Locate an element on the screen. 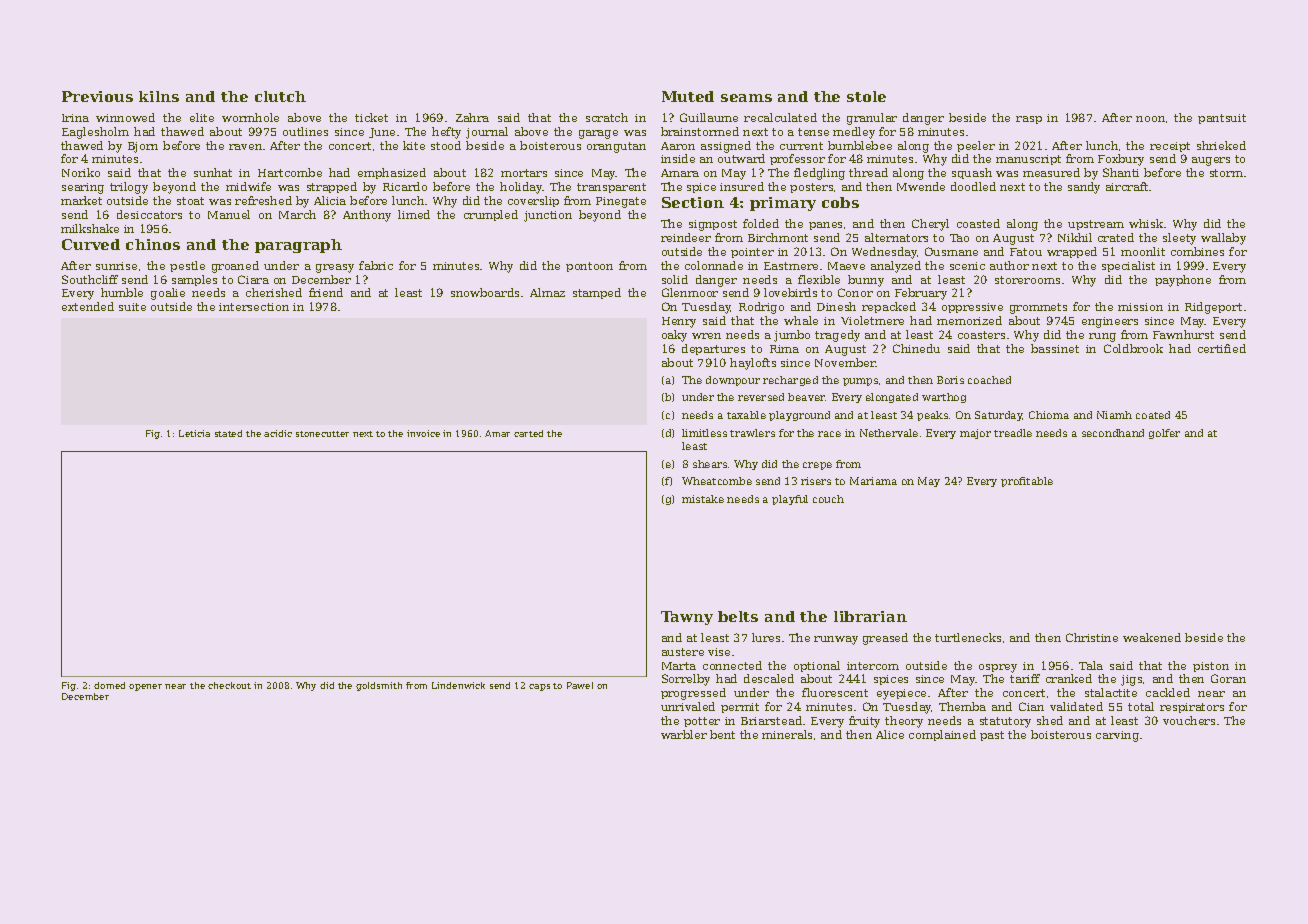 The image size is (1308, 924). domed is located at coordinates (109, 685).
